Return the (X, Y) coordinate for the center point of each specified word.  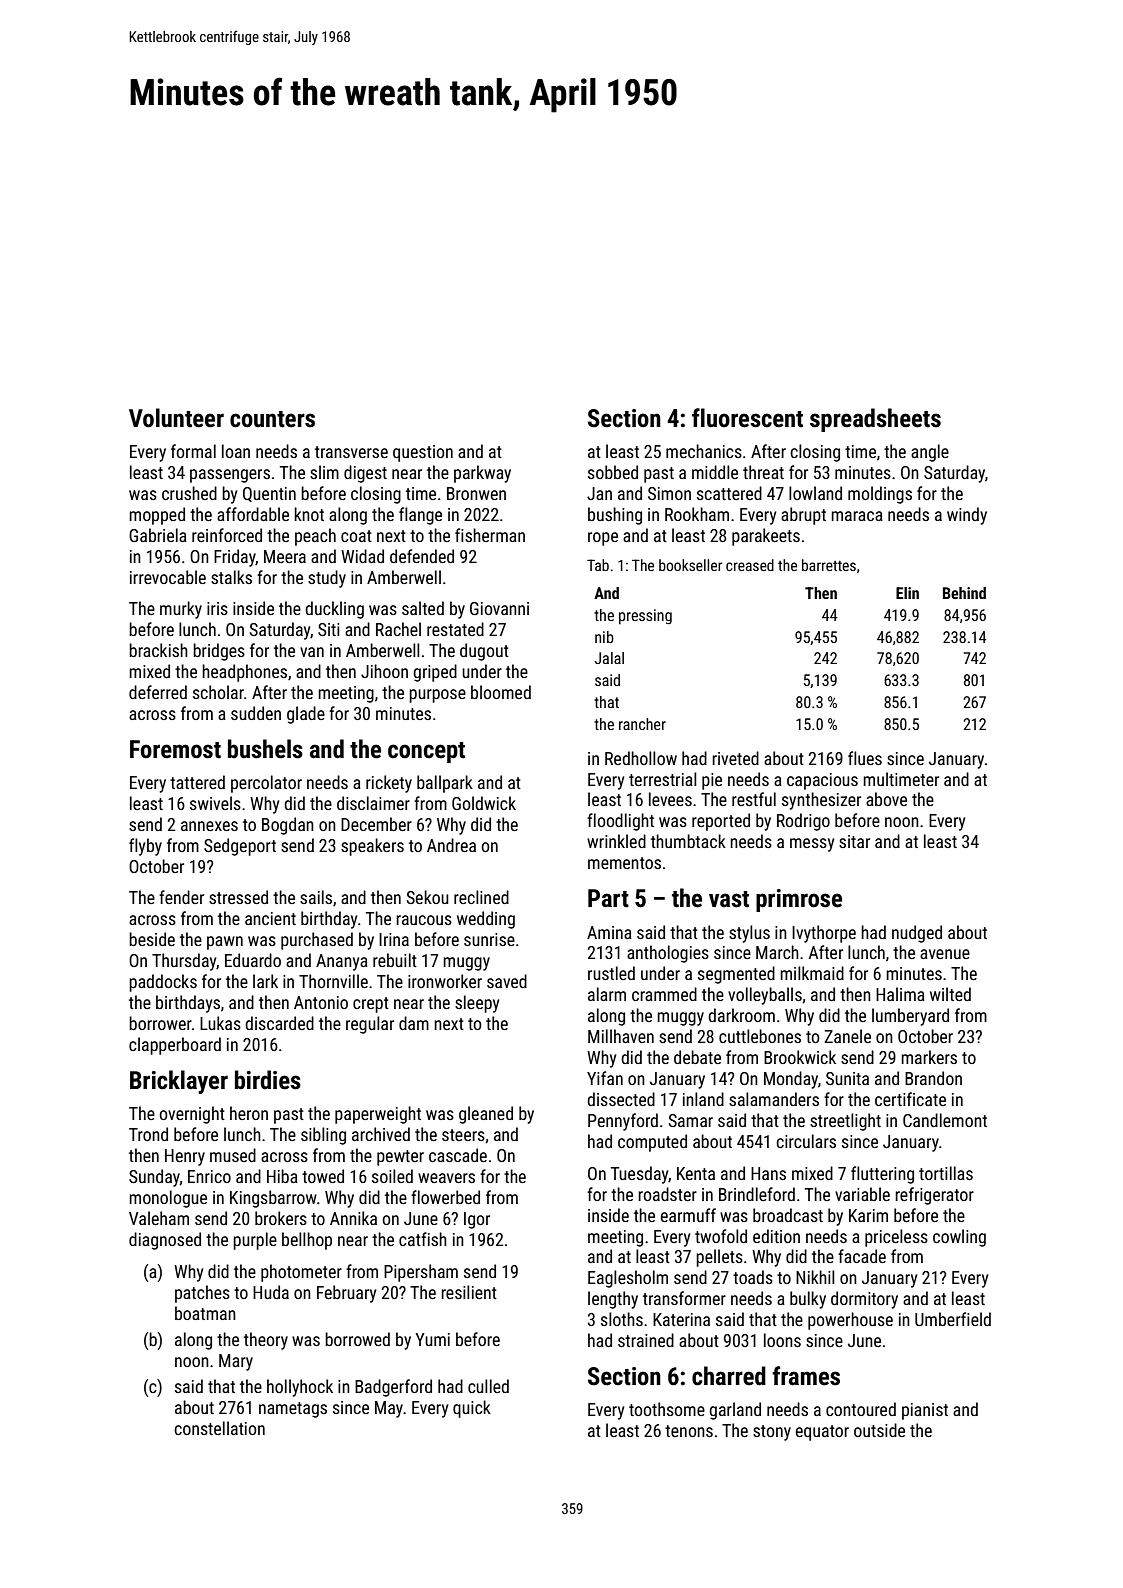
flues (865, 758)
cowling (959, 1238)
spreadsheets (875, 420)
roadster (667, 1194)
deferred (158, 692)
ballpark (445, 784)
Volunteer (176, 418)
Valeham (159, 1218)
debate (697, 1057)
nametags (293, 1410)
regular (370, 1025)
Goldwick (484, 803)
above (886, 799)
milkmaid (812, 973)
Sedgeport (240, 847)
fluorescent (747, 418)
